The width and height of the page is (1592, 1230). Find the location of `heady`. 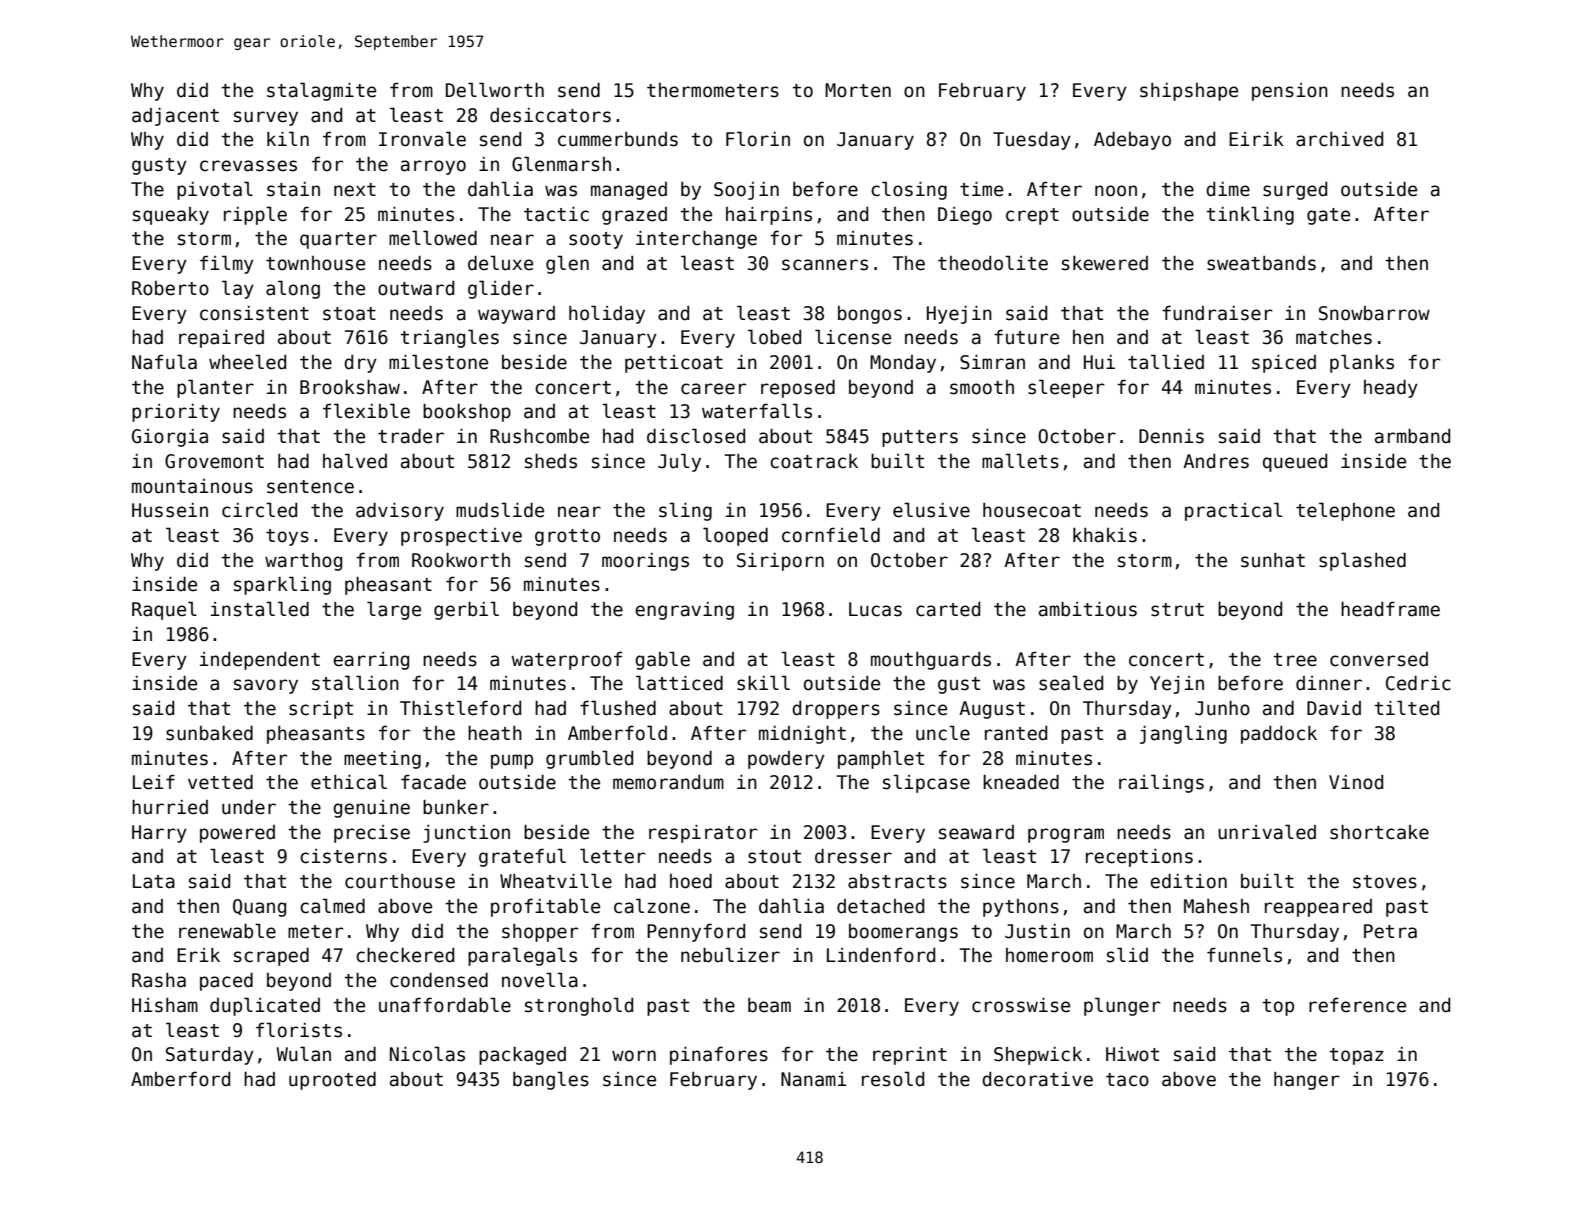

heady is located at coordinates (1391, 389).
